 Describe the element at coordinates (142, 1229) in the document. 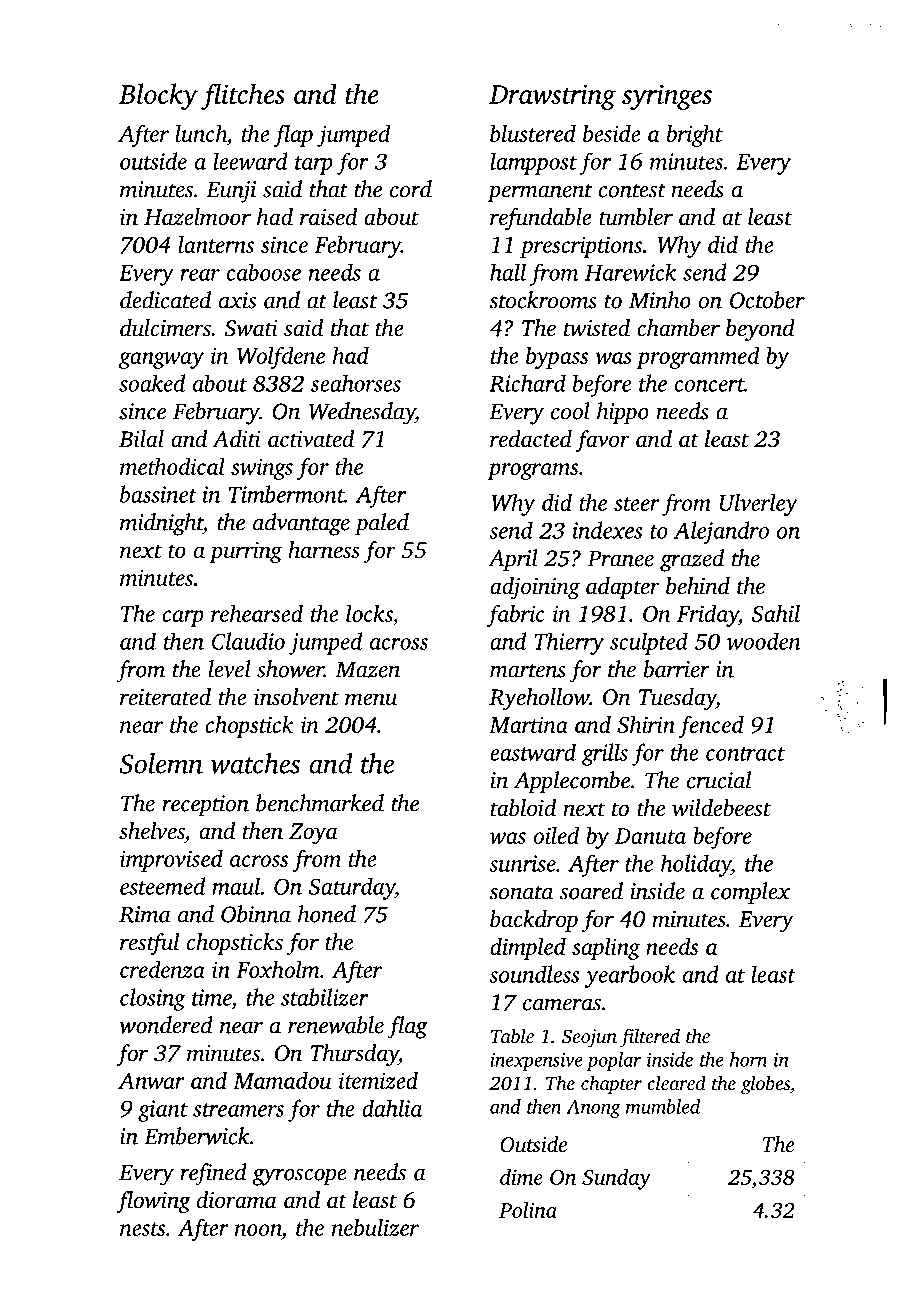

I see `nests` at that location.
